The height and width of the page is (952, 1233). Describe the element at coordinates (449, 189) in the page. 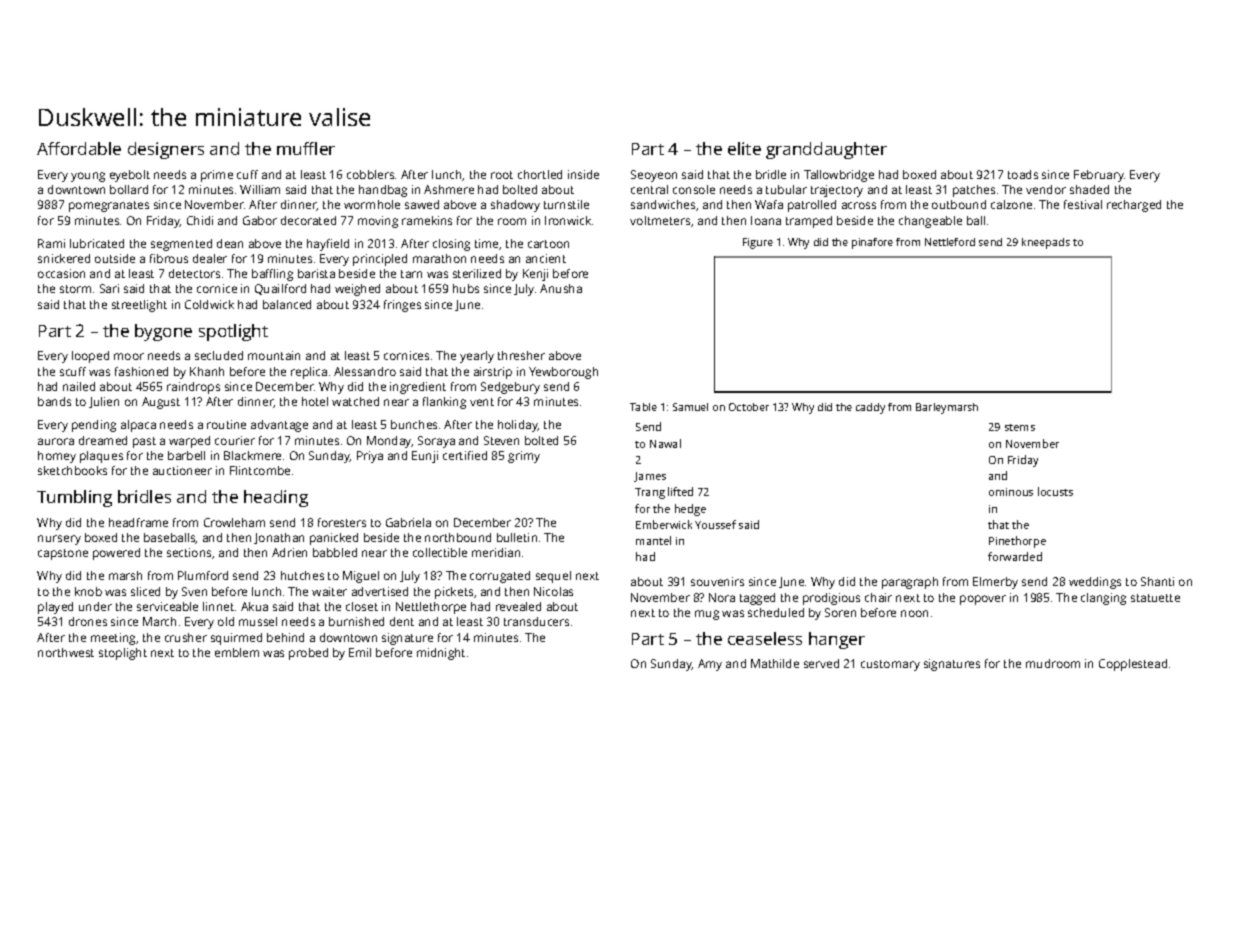

I see `Ashmere` at that location.
